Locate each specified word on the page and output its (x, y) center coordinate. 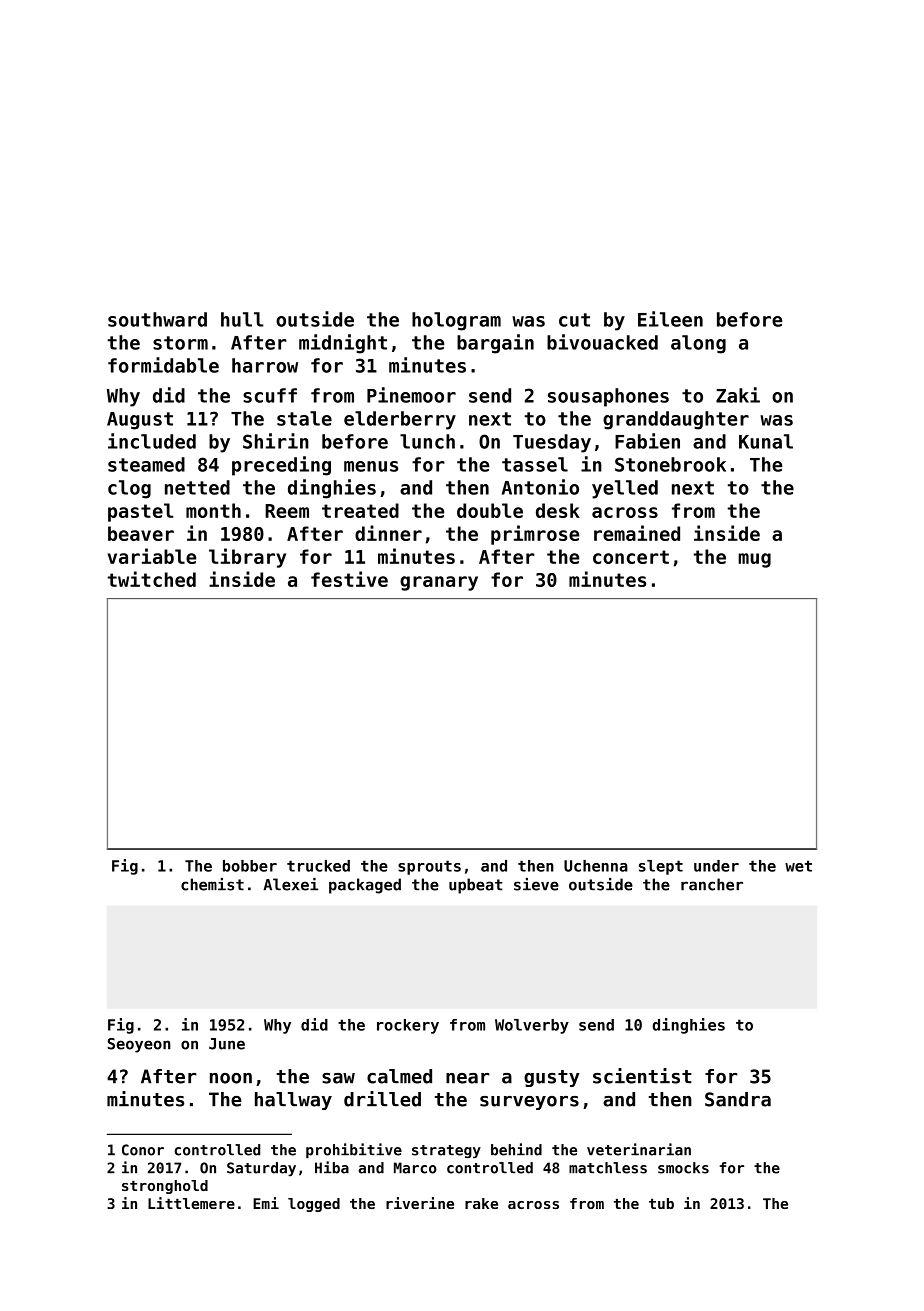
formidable (163, 365)
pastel (141, 512)
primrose (535, 535)
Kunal (766, 441)
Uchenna (596, 866)
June (227, 1044)
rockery (408, 1026)
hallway (293, 1101)
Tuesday (552, 443)
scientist (642, 1076)
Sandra (738, 1099)
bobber (250, 866)
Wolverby (532, 1026)
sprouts (429, 867)
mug (754, 560)
